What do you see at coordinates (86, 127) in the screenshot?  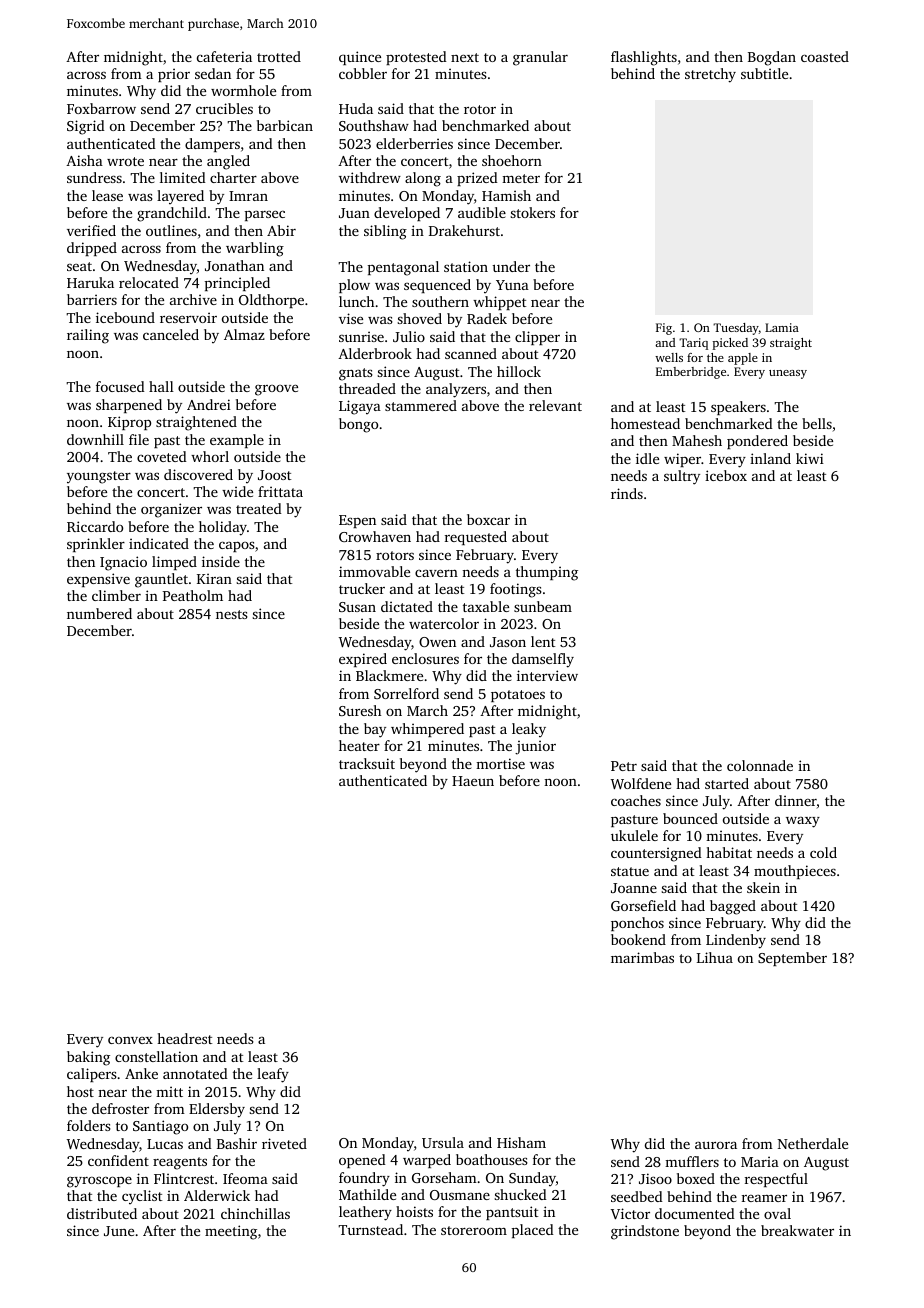 I see `Sigrid` at bounding box center [86, 127].
